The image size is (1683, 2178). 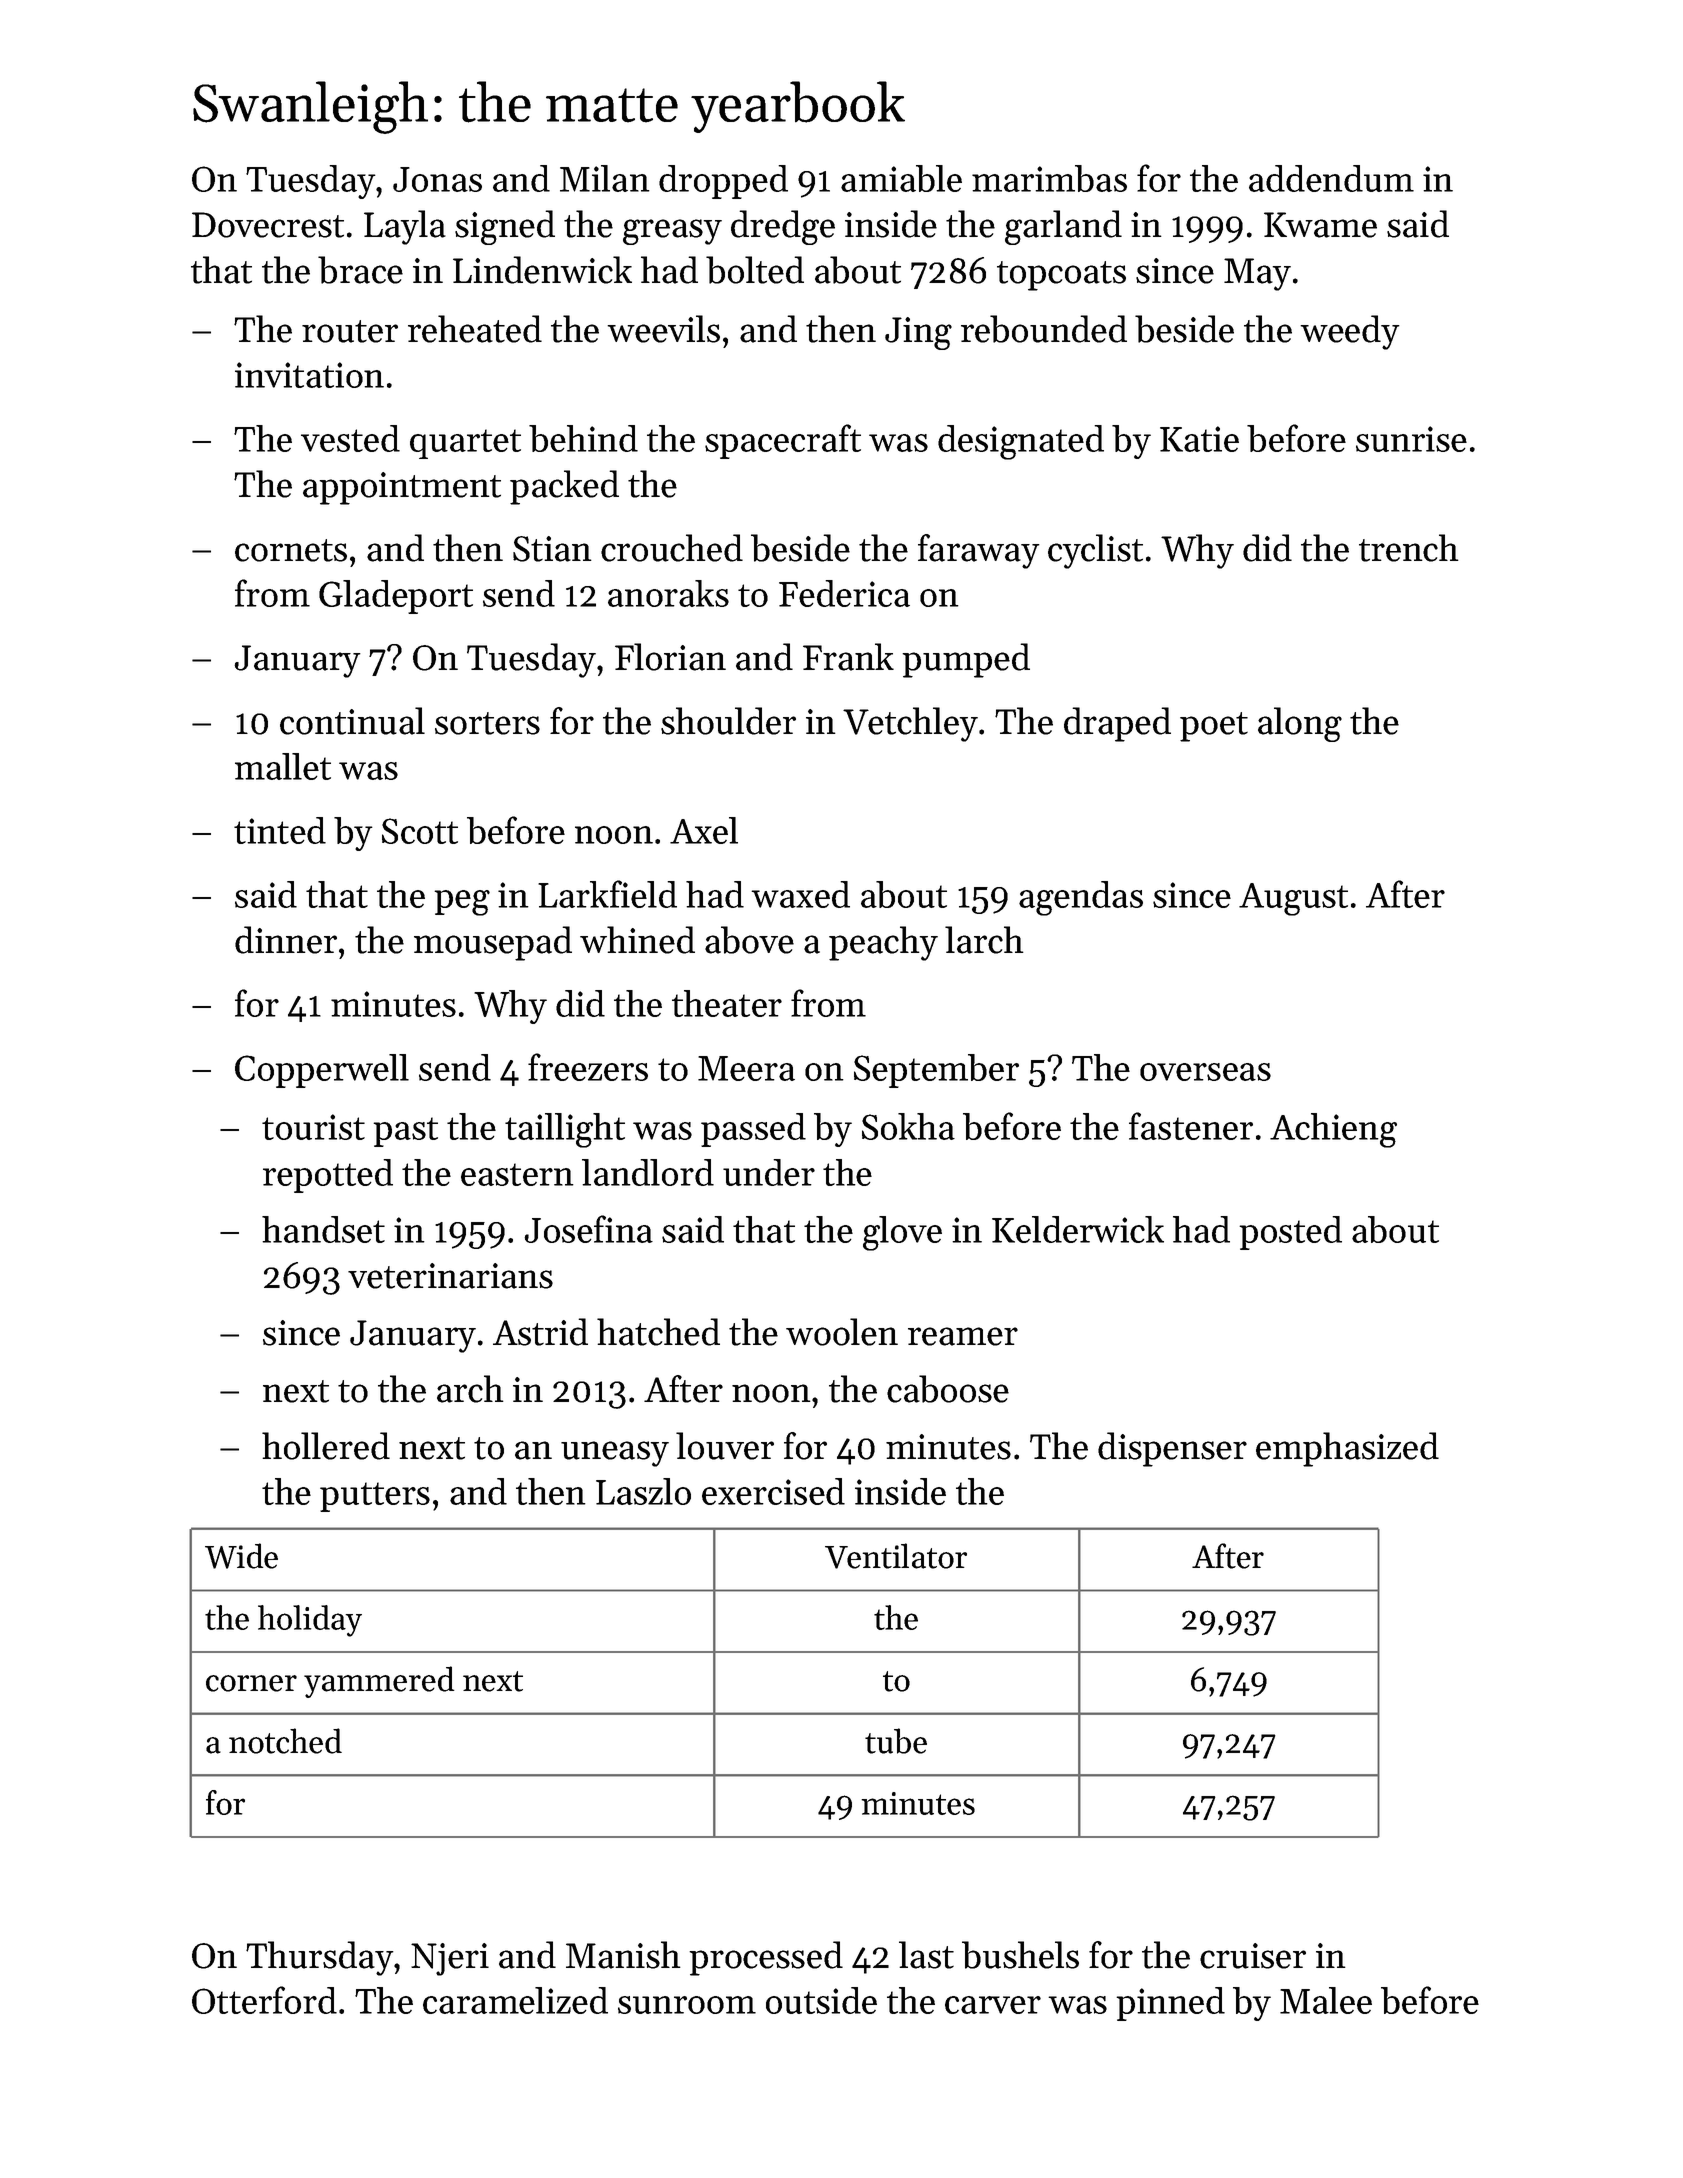 What do you see at coordinates (285, 1741) in the screenshot?
I see `notched` at bounding box center [285, 1741].
